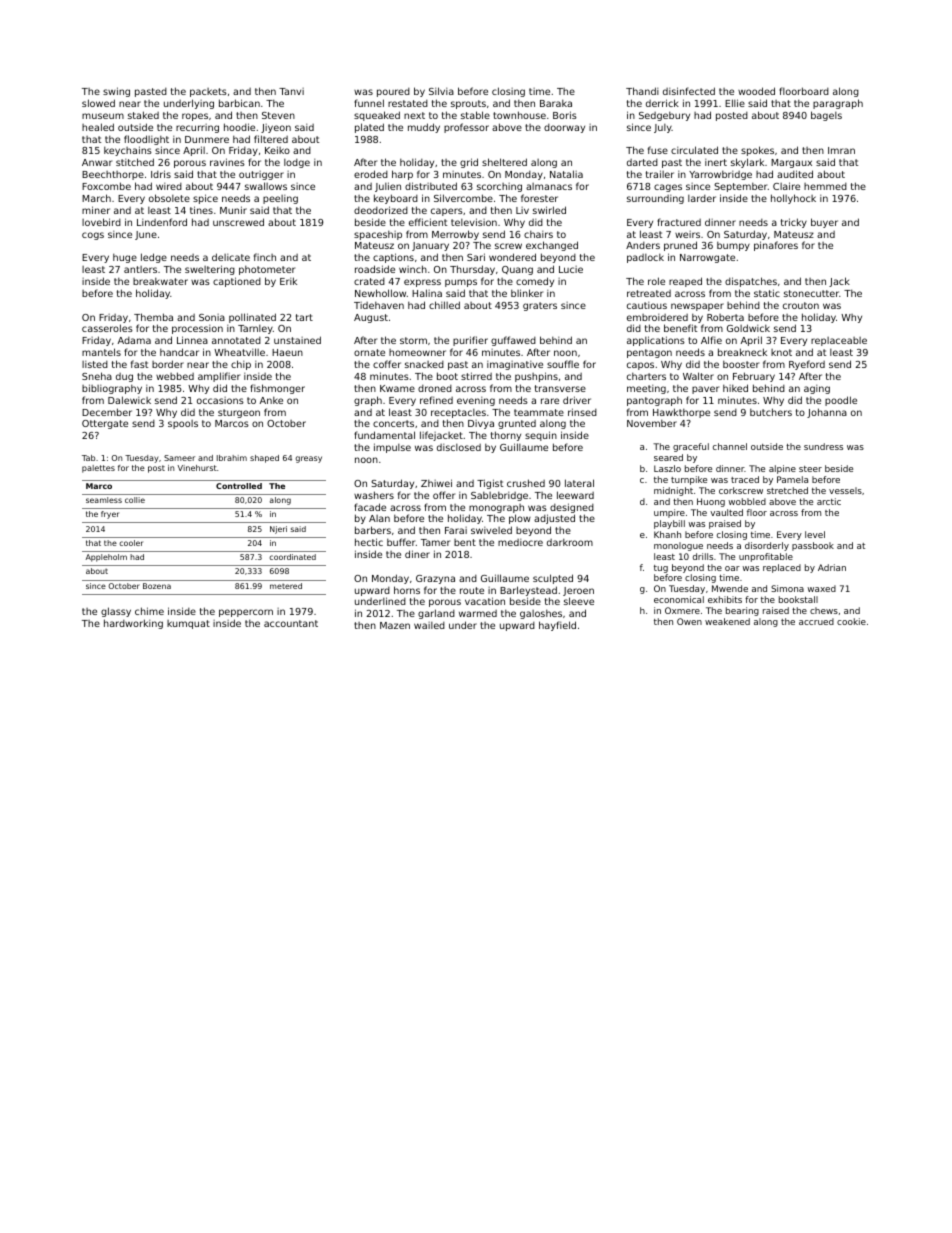 This screenshot has width=952, height=1233. What do you see at coordinates (851, 621) in the screenshot?
I see `cookie` at bounding box center [851, 621].
